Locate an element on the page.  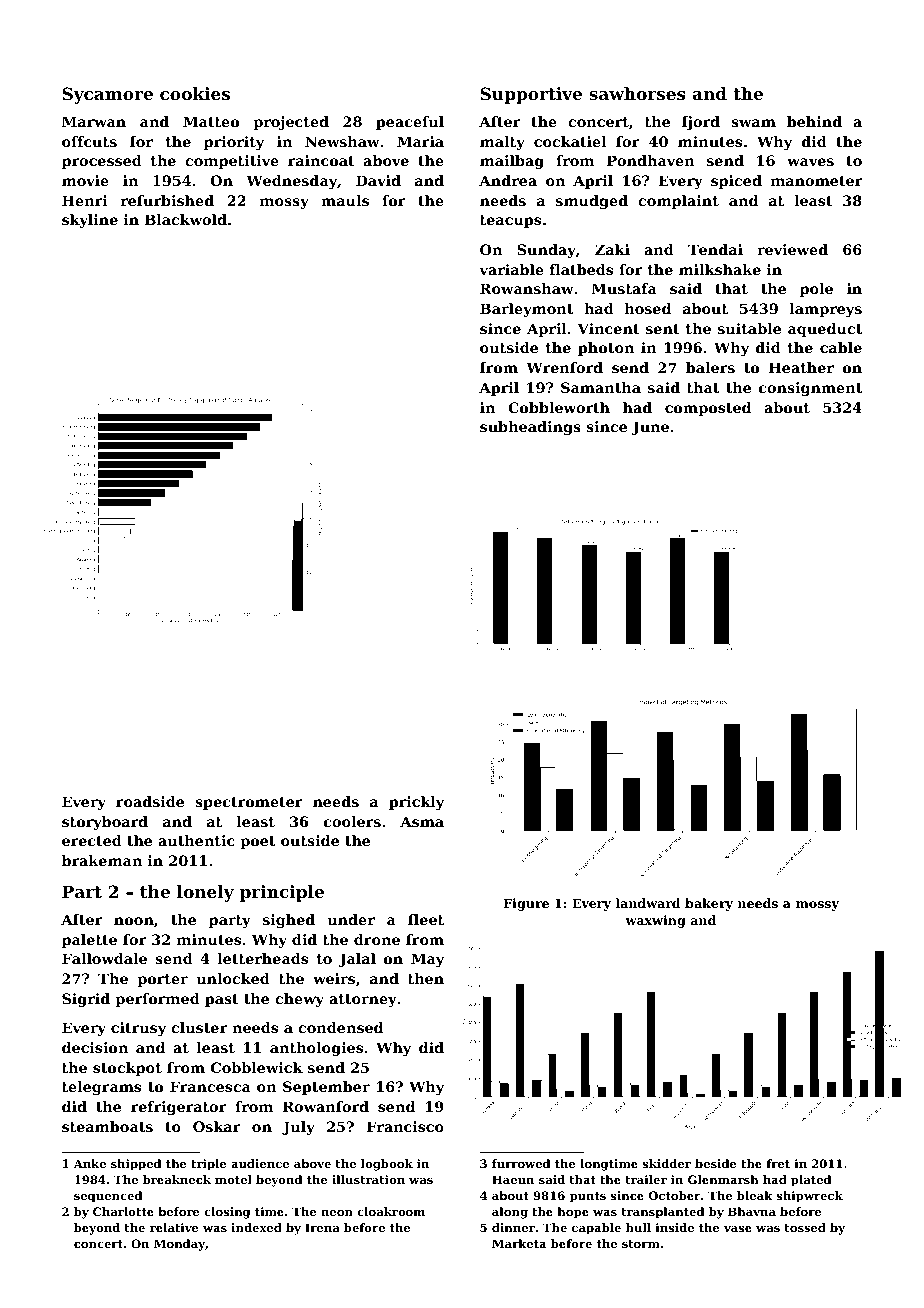
bakery is located at coordinates (709, 904).
